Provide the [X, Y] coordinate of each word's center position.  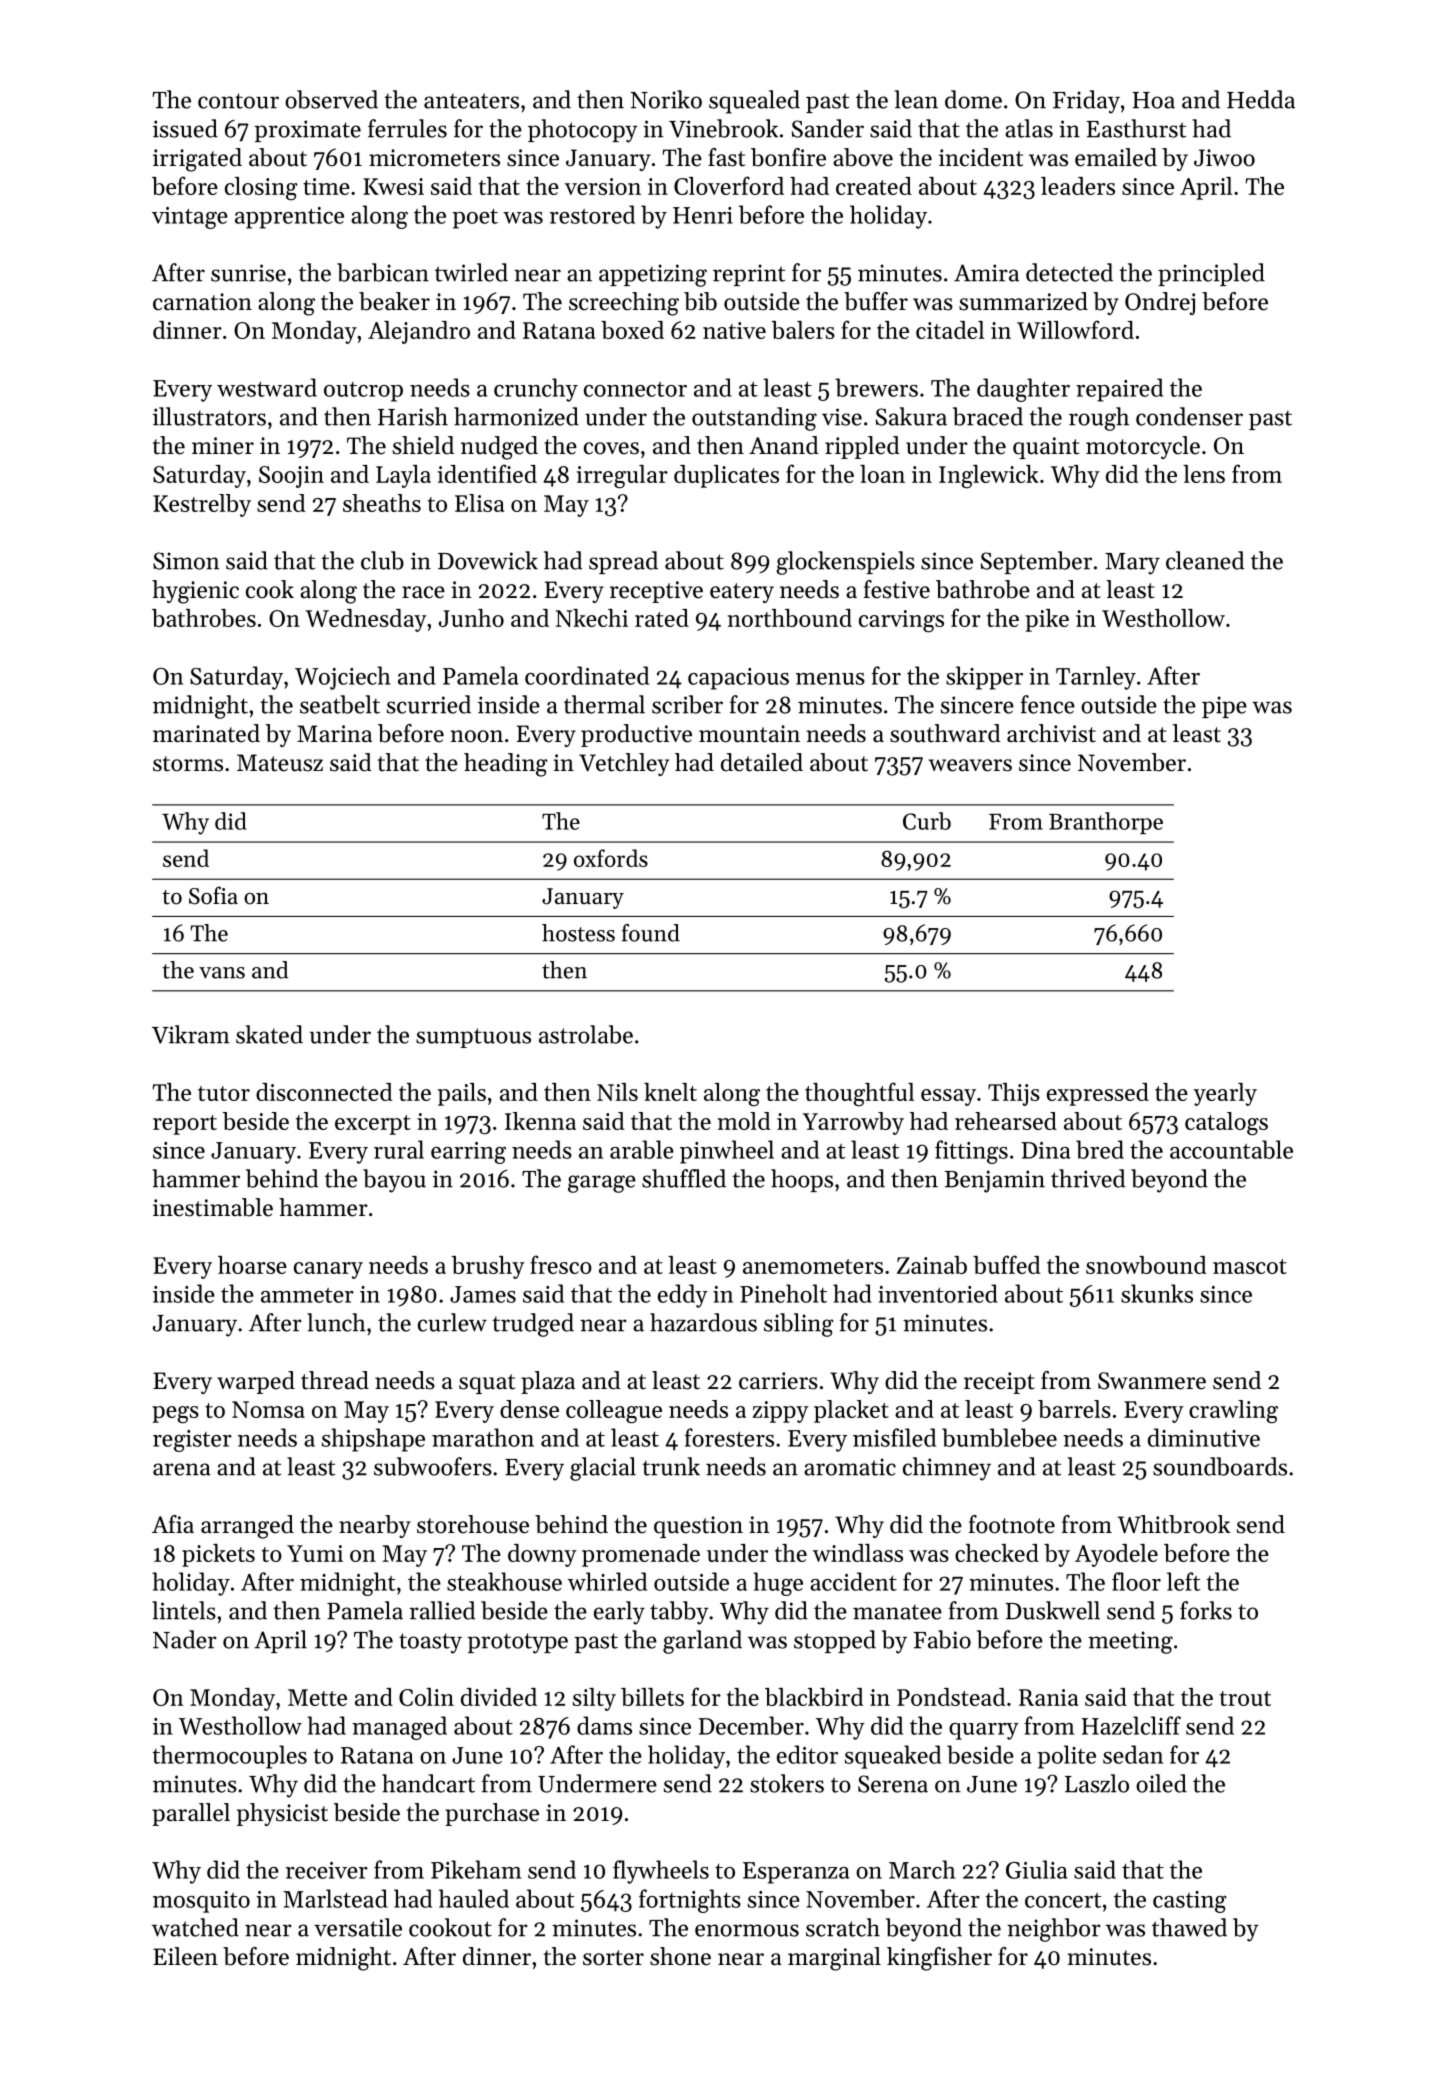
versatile [358, 1927]
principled [1211, 274]
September [1036, 562]
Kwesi [393, 186]
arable [642, 1149]
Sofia [213, 895]
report [185, 1125]
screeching [624, 304]
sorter [613, 1958]
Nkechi [592, 618]
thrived [1088, 1178]
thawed [1189, 1927]
